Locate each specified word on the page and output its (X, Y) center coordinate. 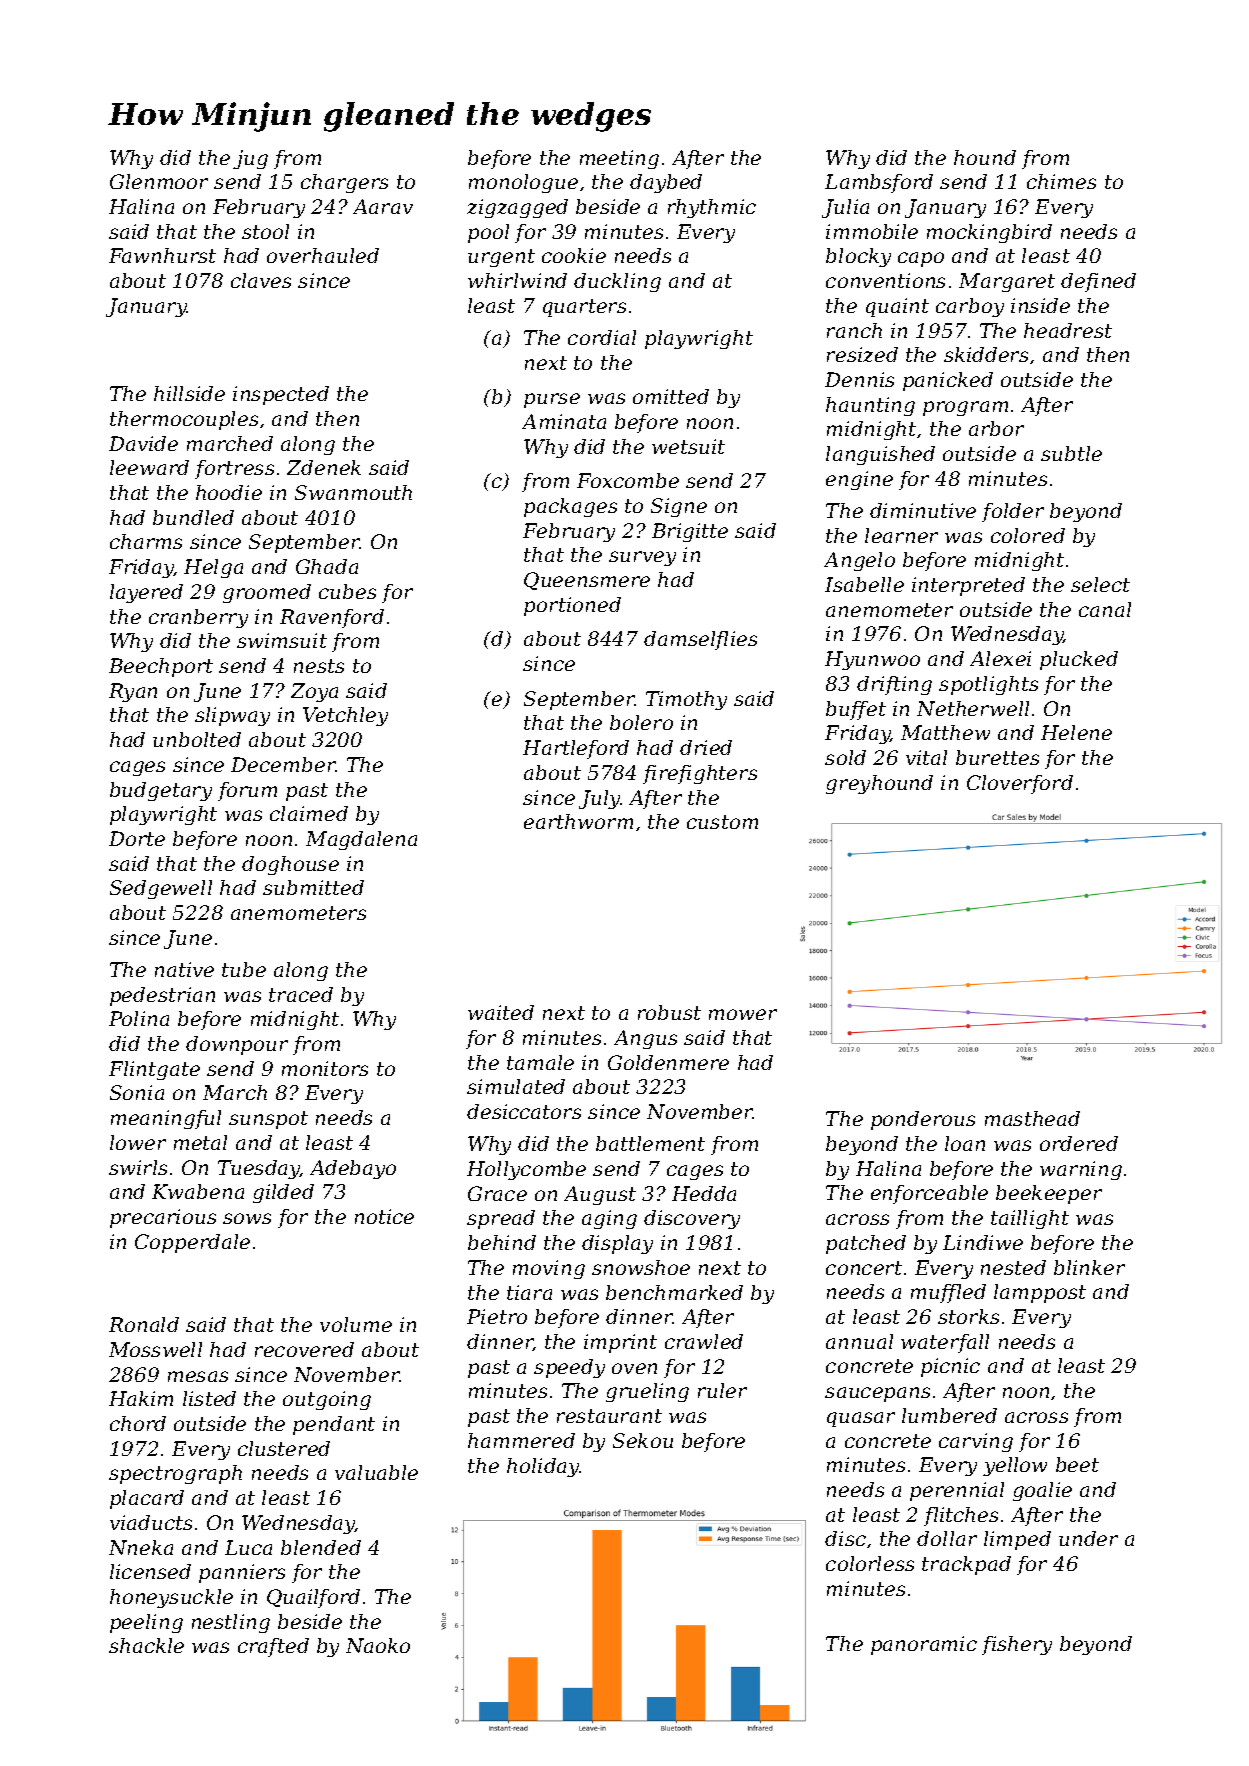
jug (250, 159)
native (184, 969)
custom (722, 822)
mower (743, 1014)
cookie (574, 255)
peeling (146, 1623)
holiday (543, 1467)
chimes (1061, 181)
